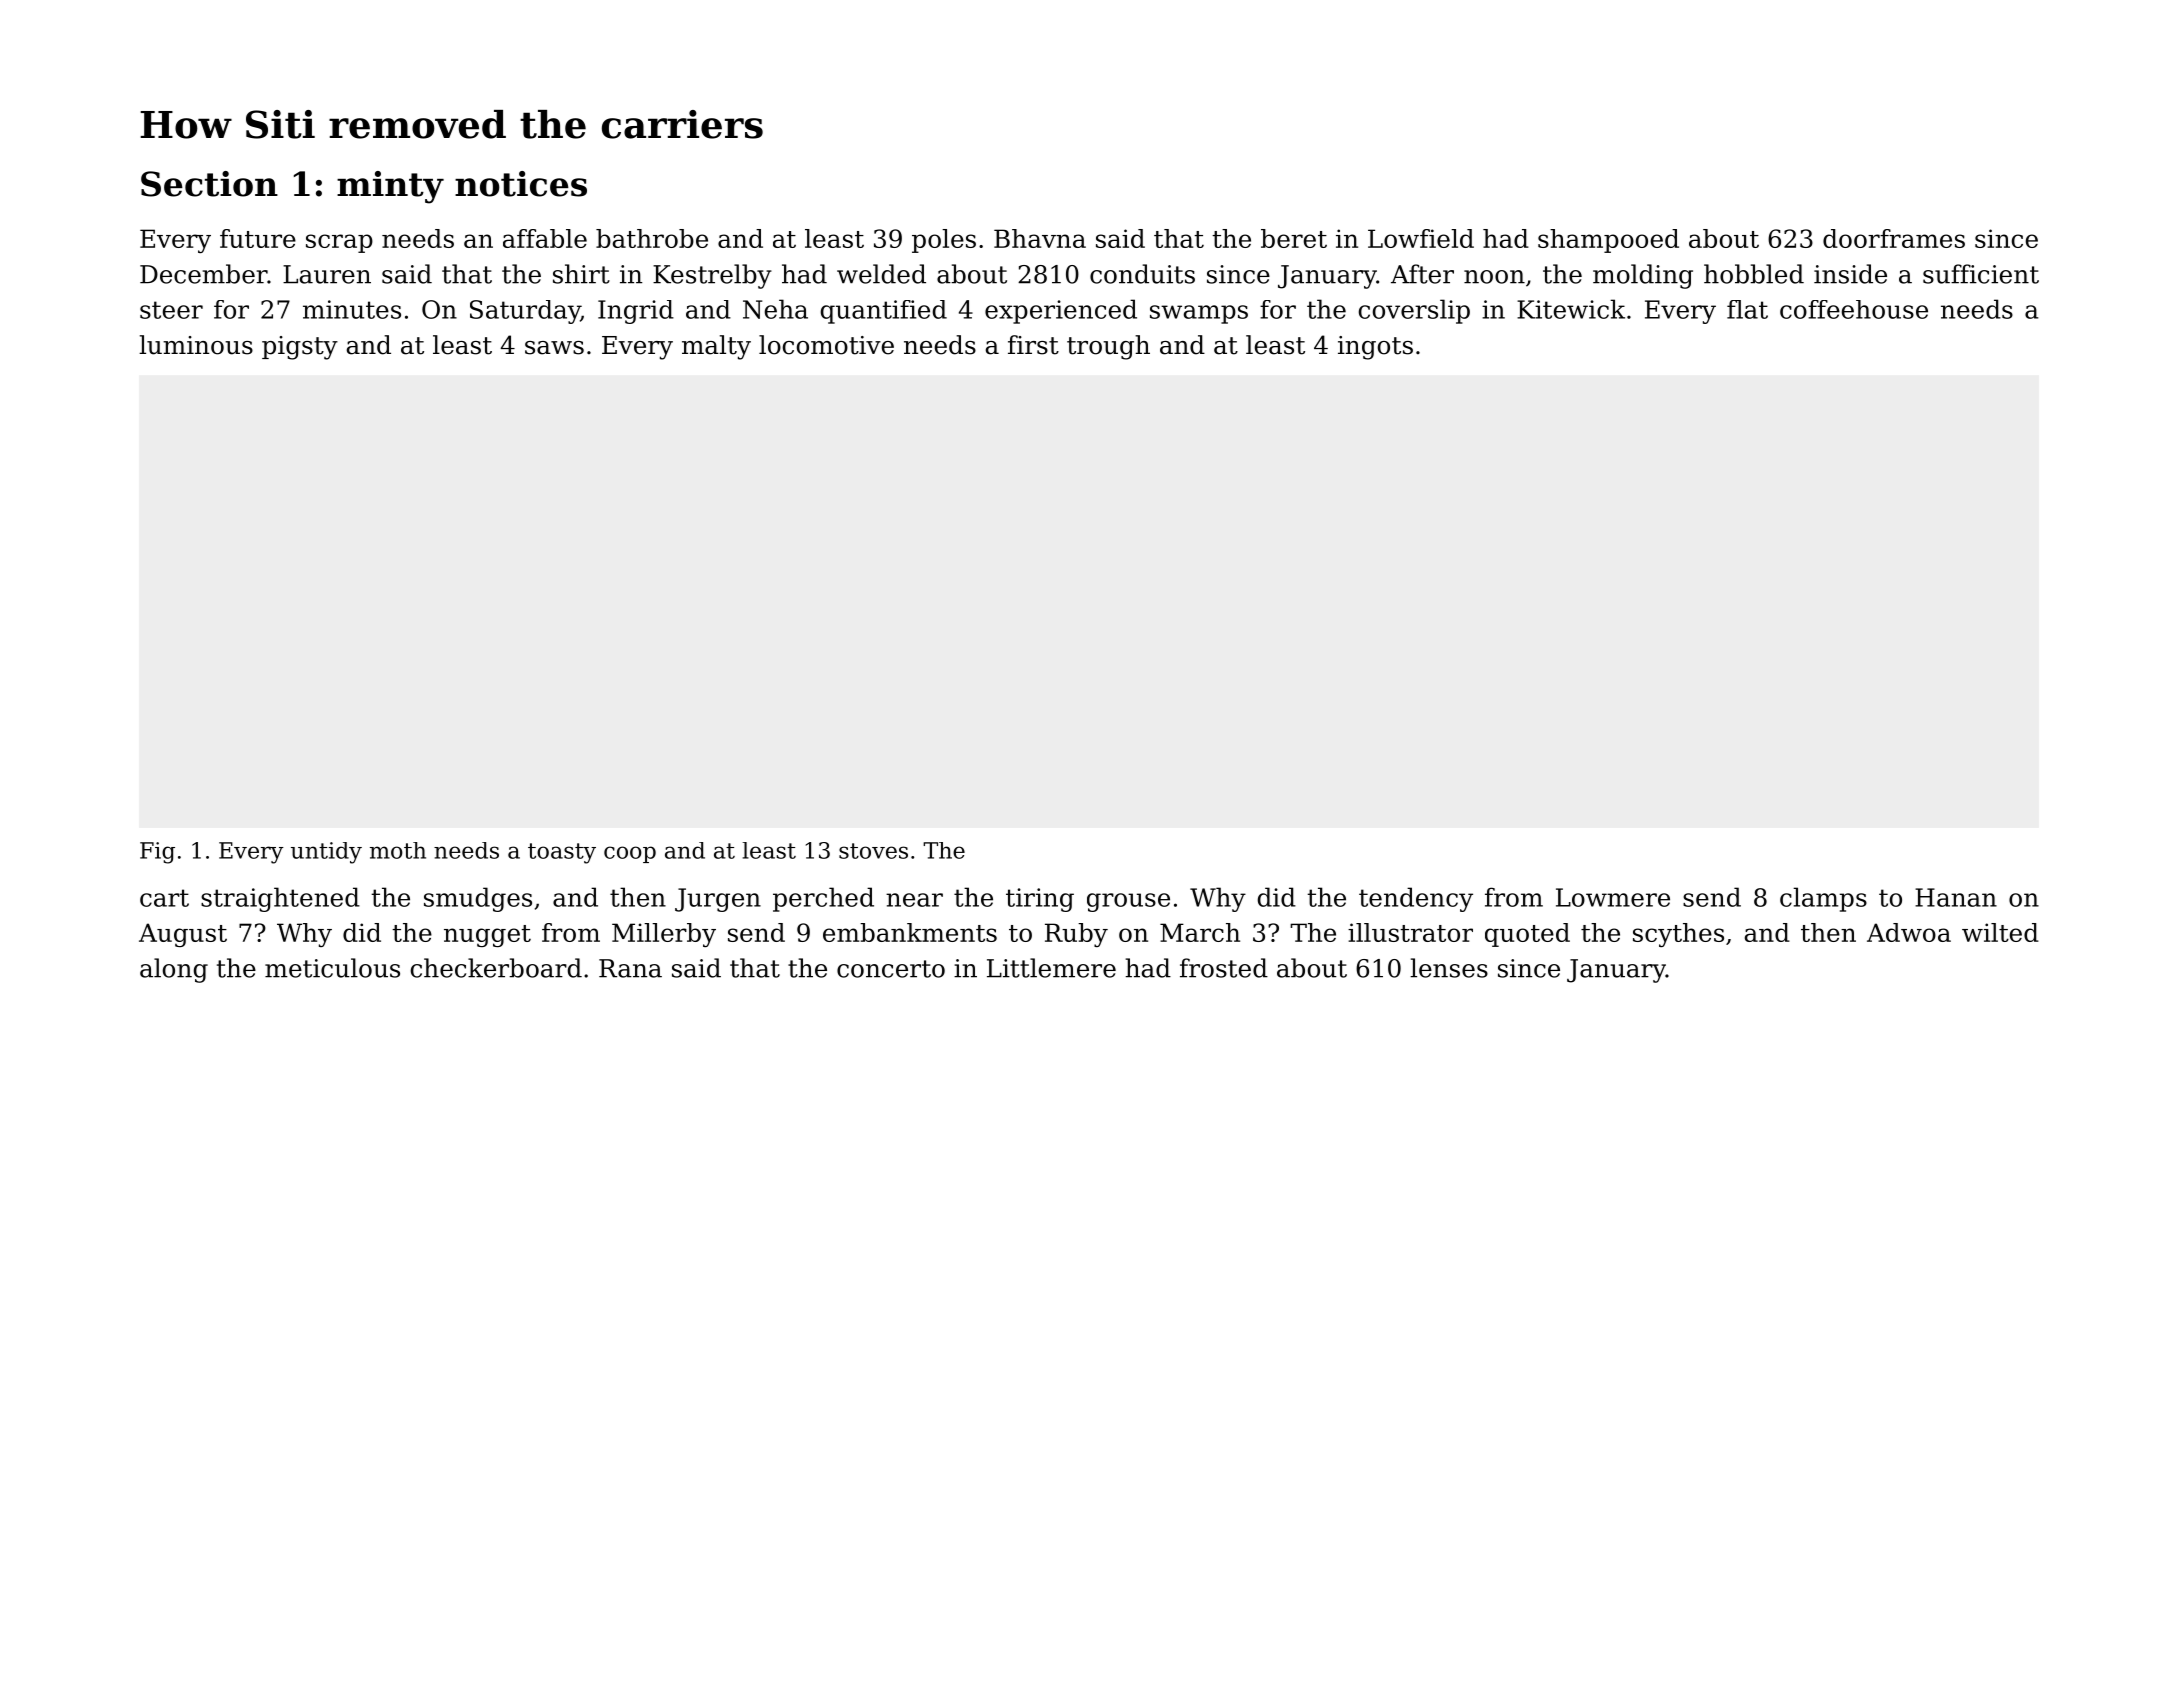 Image resolution: width=2178 pixels, height=1683 pixels. I want to click on quantified, so click(884, 312).
